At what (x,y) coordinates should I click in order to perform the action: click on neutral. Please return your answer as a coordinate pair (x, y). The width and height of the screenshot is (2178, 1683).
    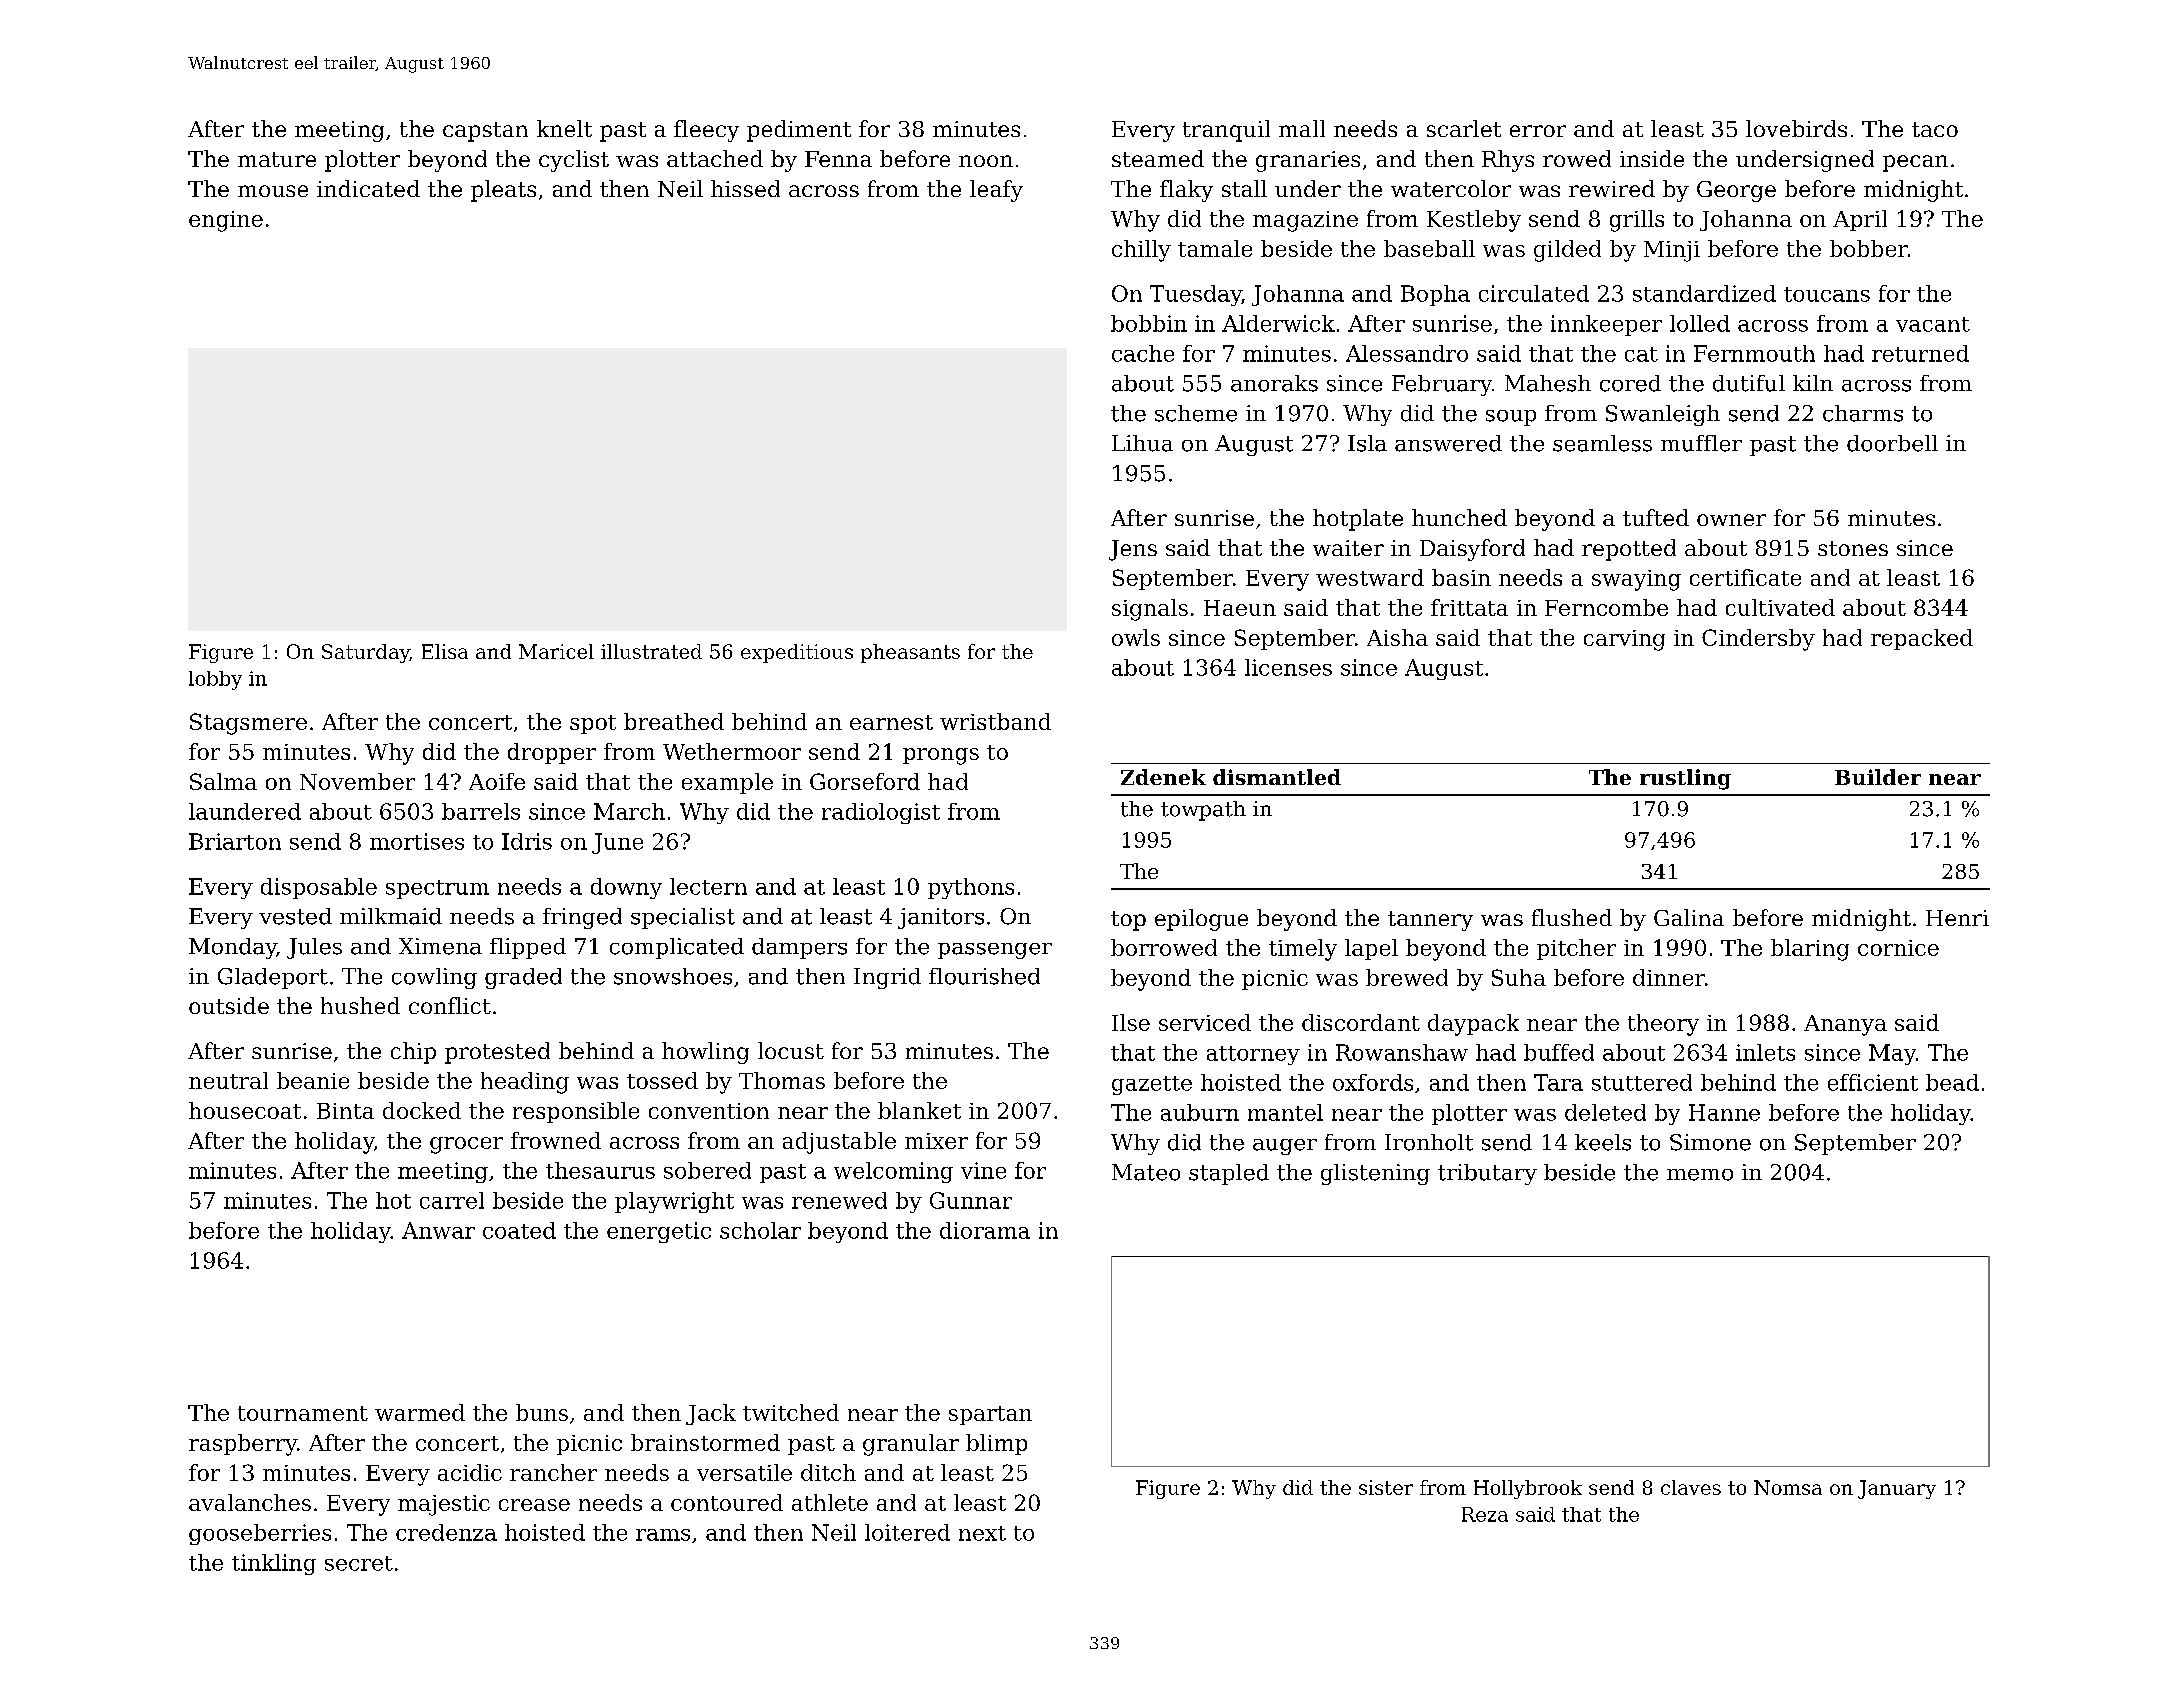
    Looking at the image, I should click on (228, 1080).
